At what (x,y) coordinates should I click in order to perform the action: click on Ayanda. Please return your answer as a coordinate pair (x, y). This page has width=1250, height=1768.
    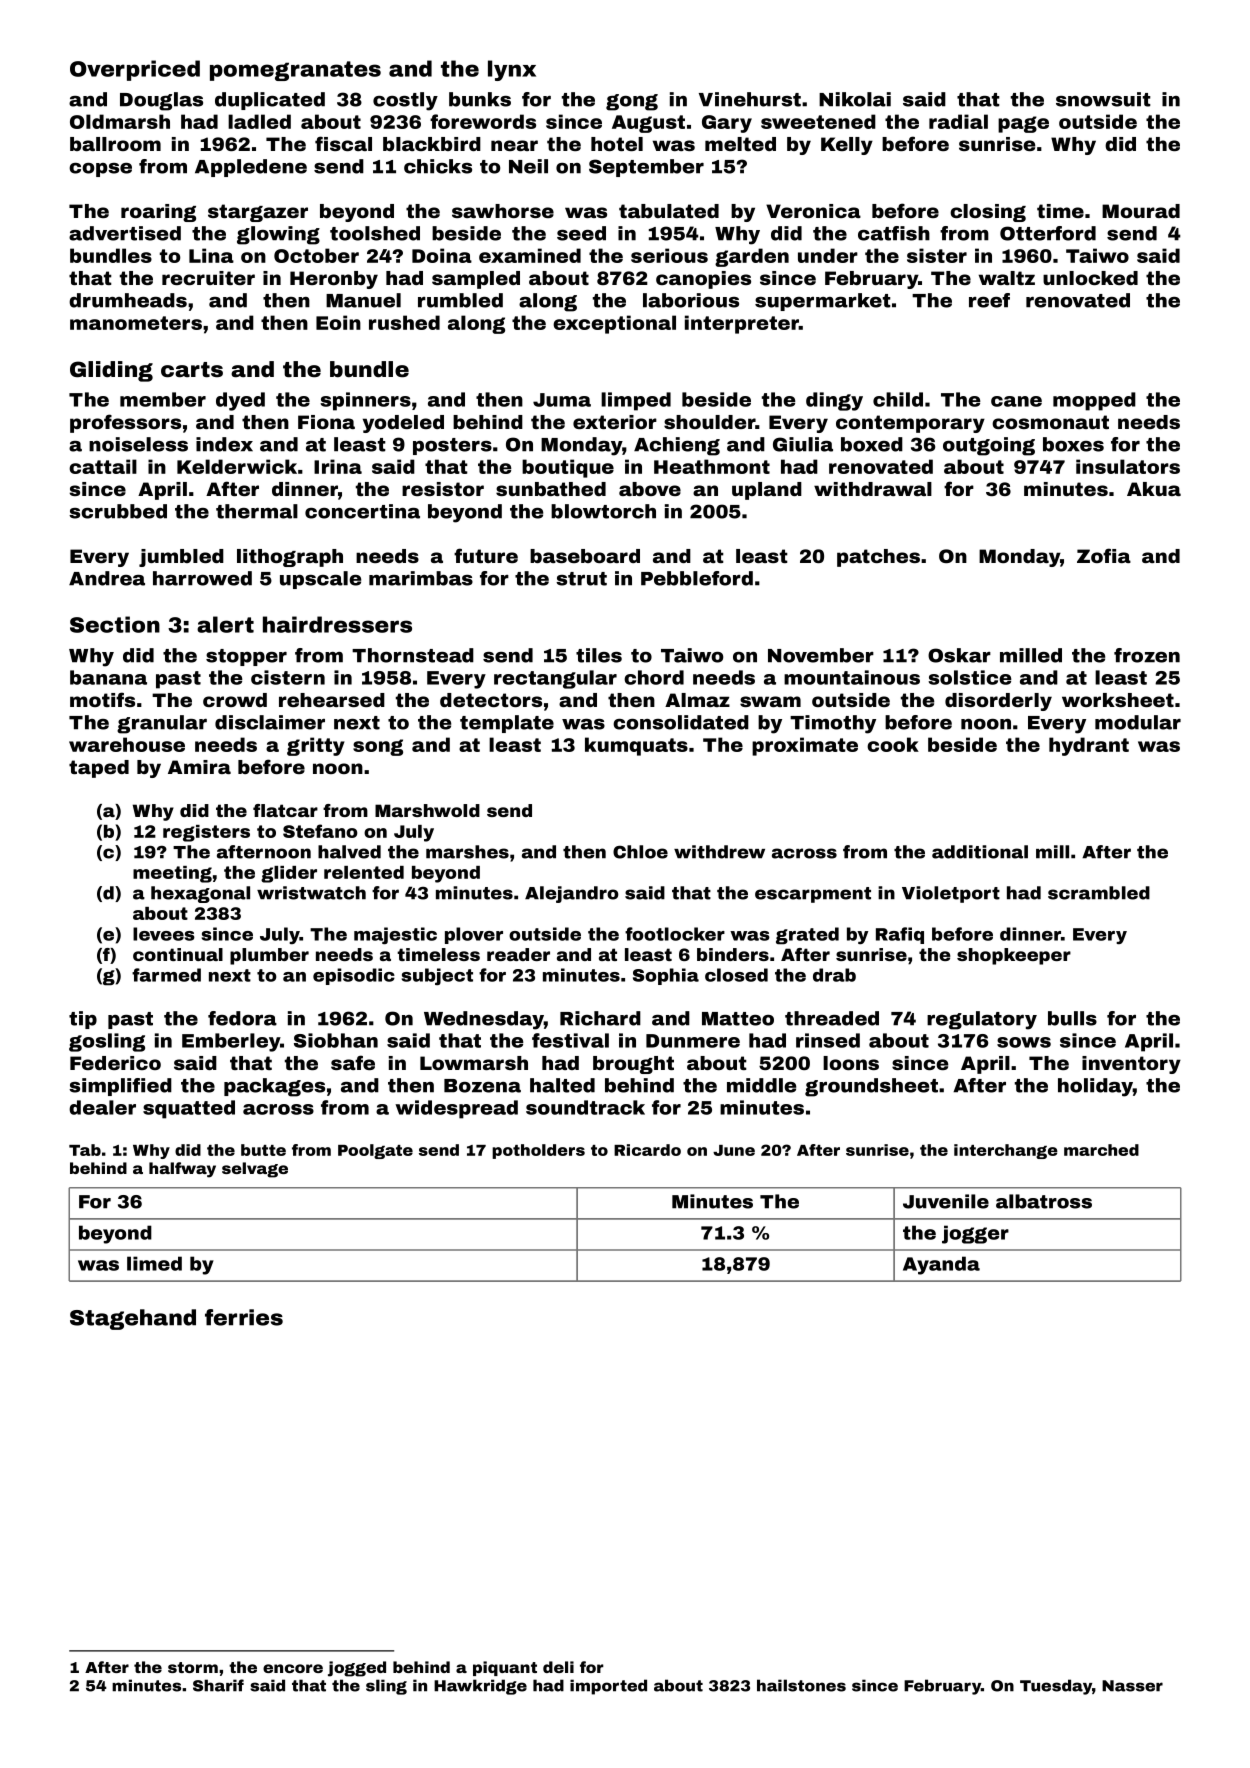
    Looking at the image, I should click on (941, 1265).
